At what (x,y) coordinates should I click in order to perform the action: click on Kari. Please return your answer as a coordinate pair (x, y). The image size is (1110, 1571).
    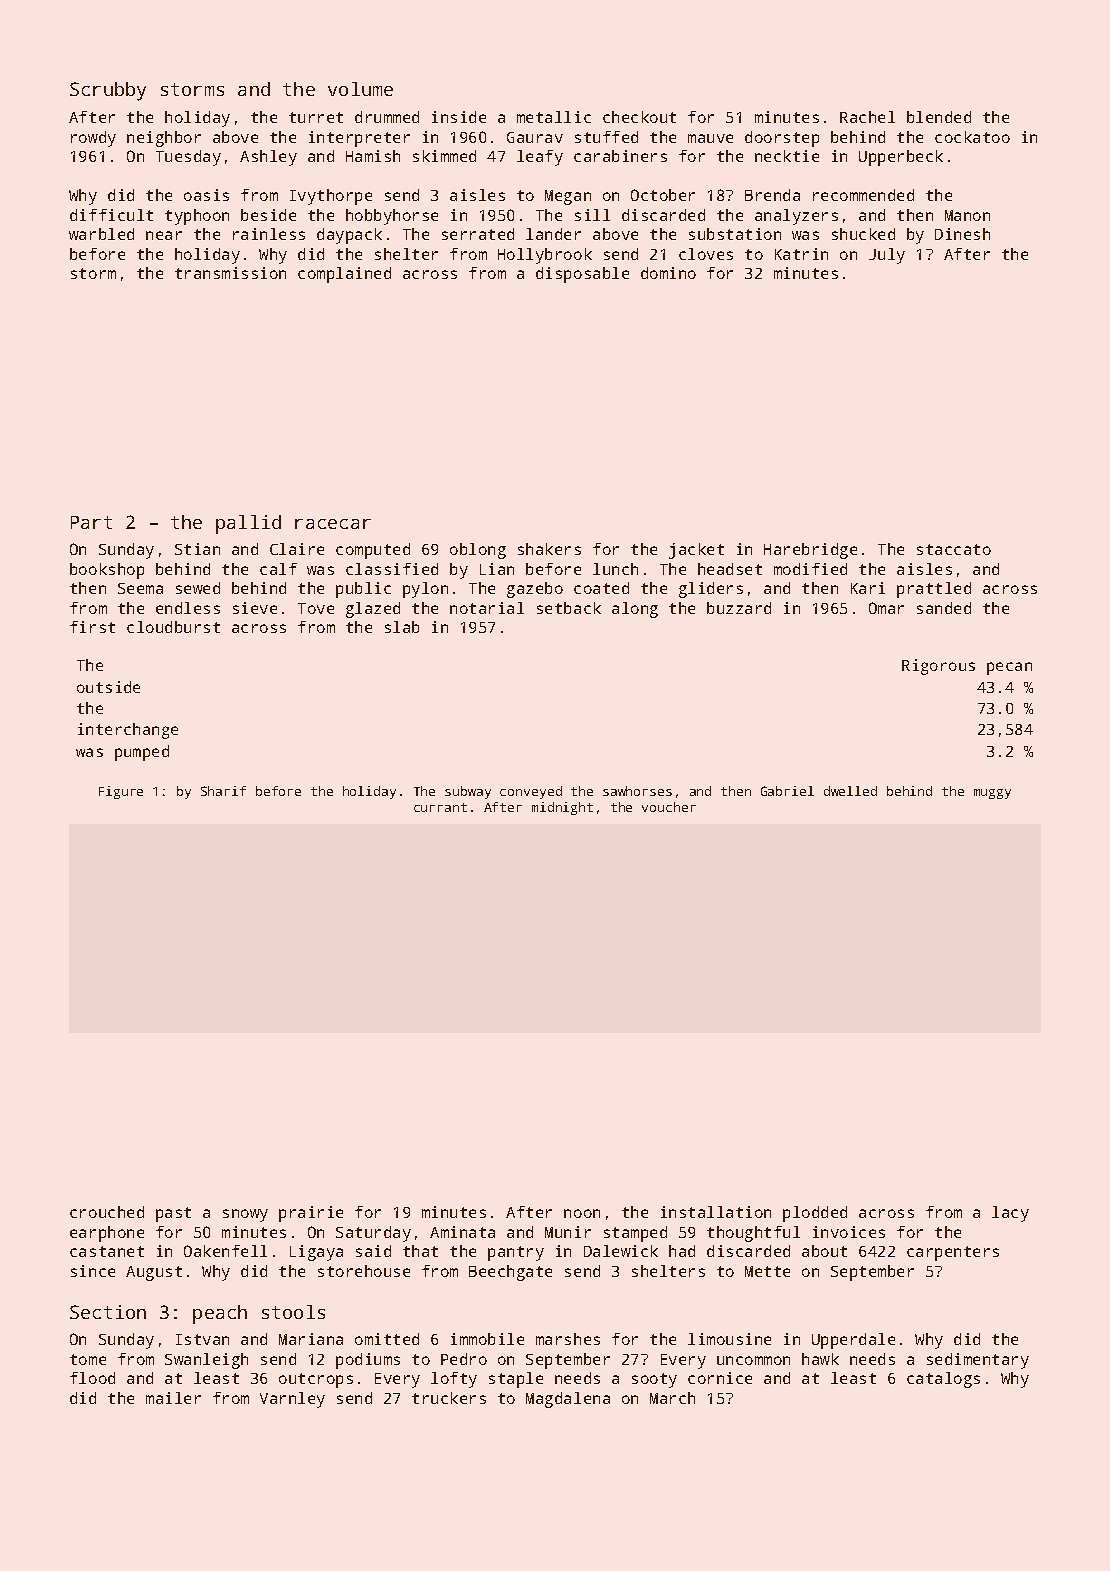
    Looking at the image, I should click on (868, 588).
